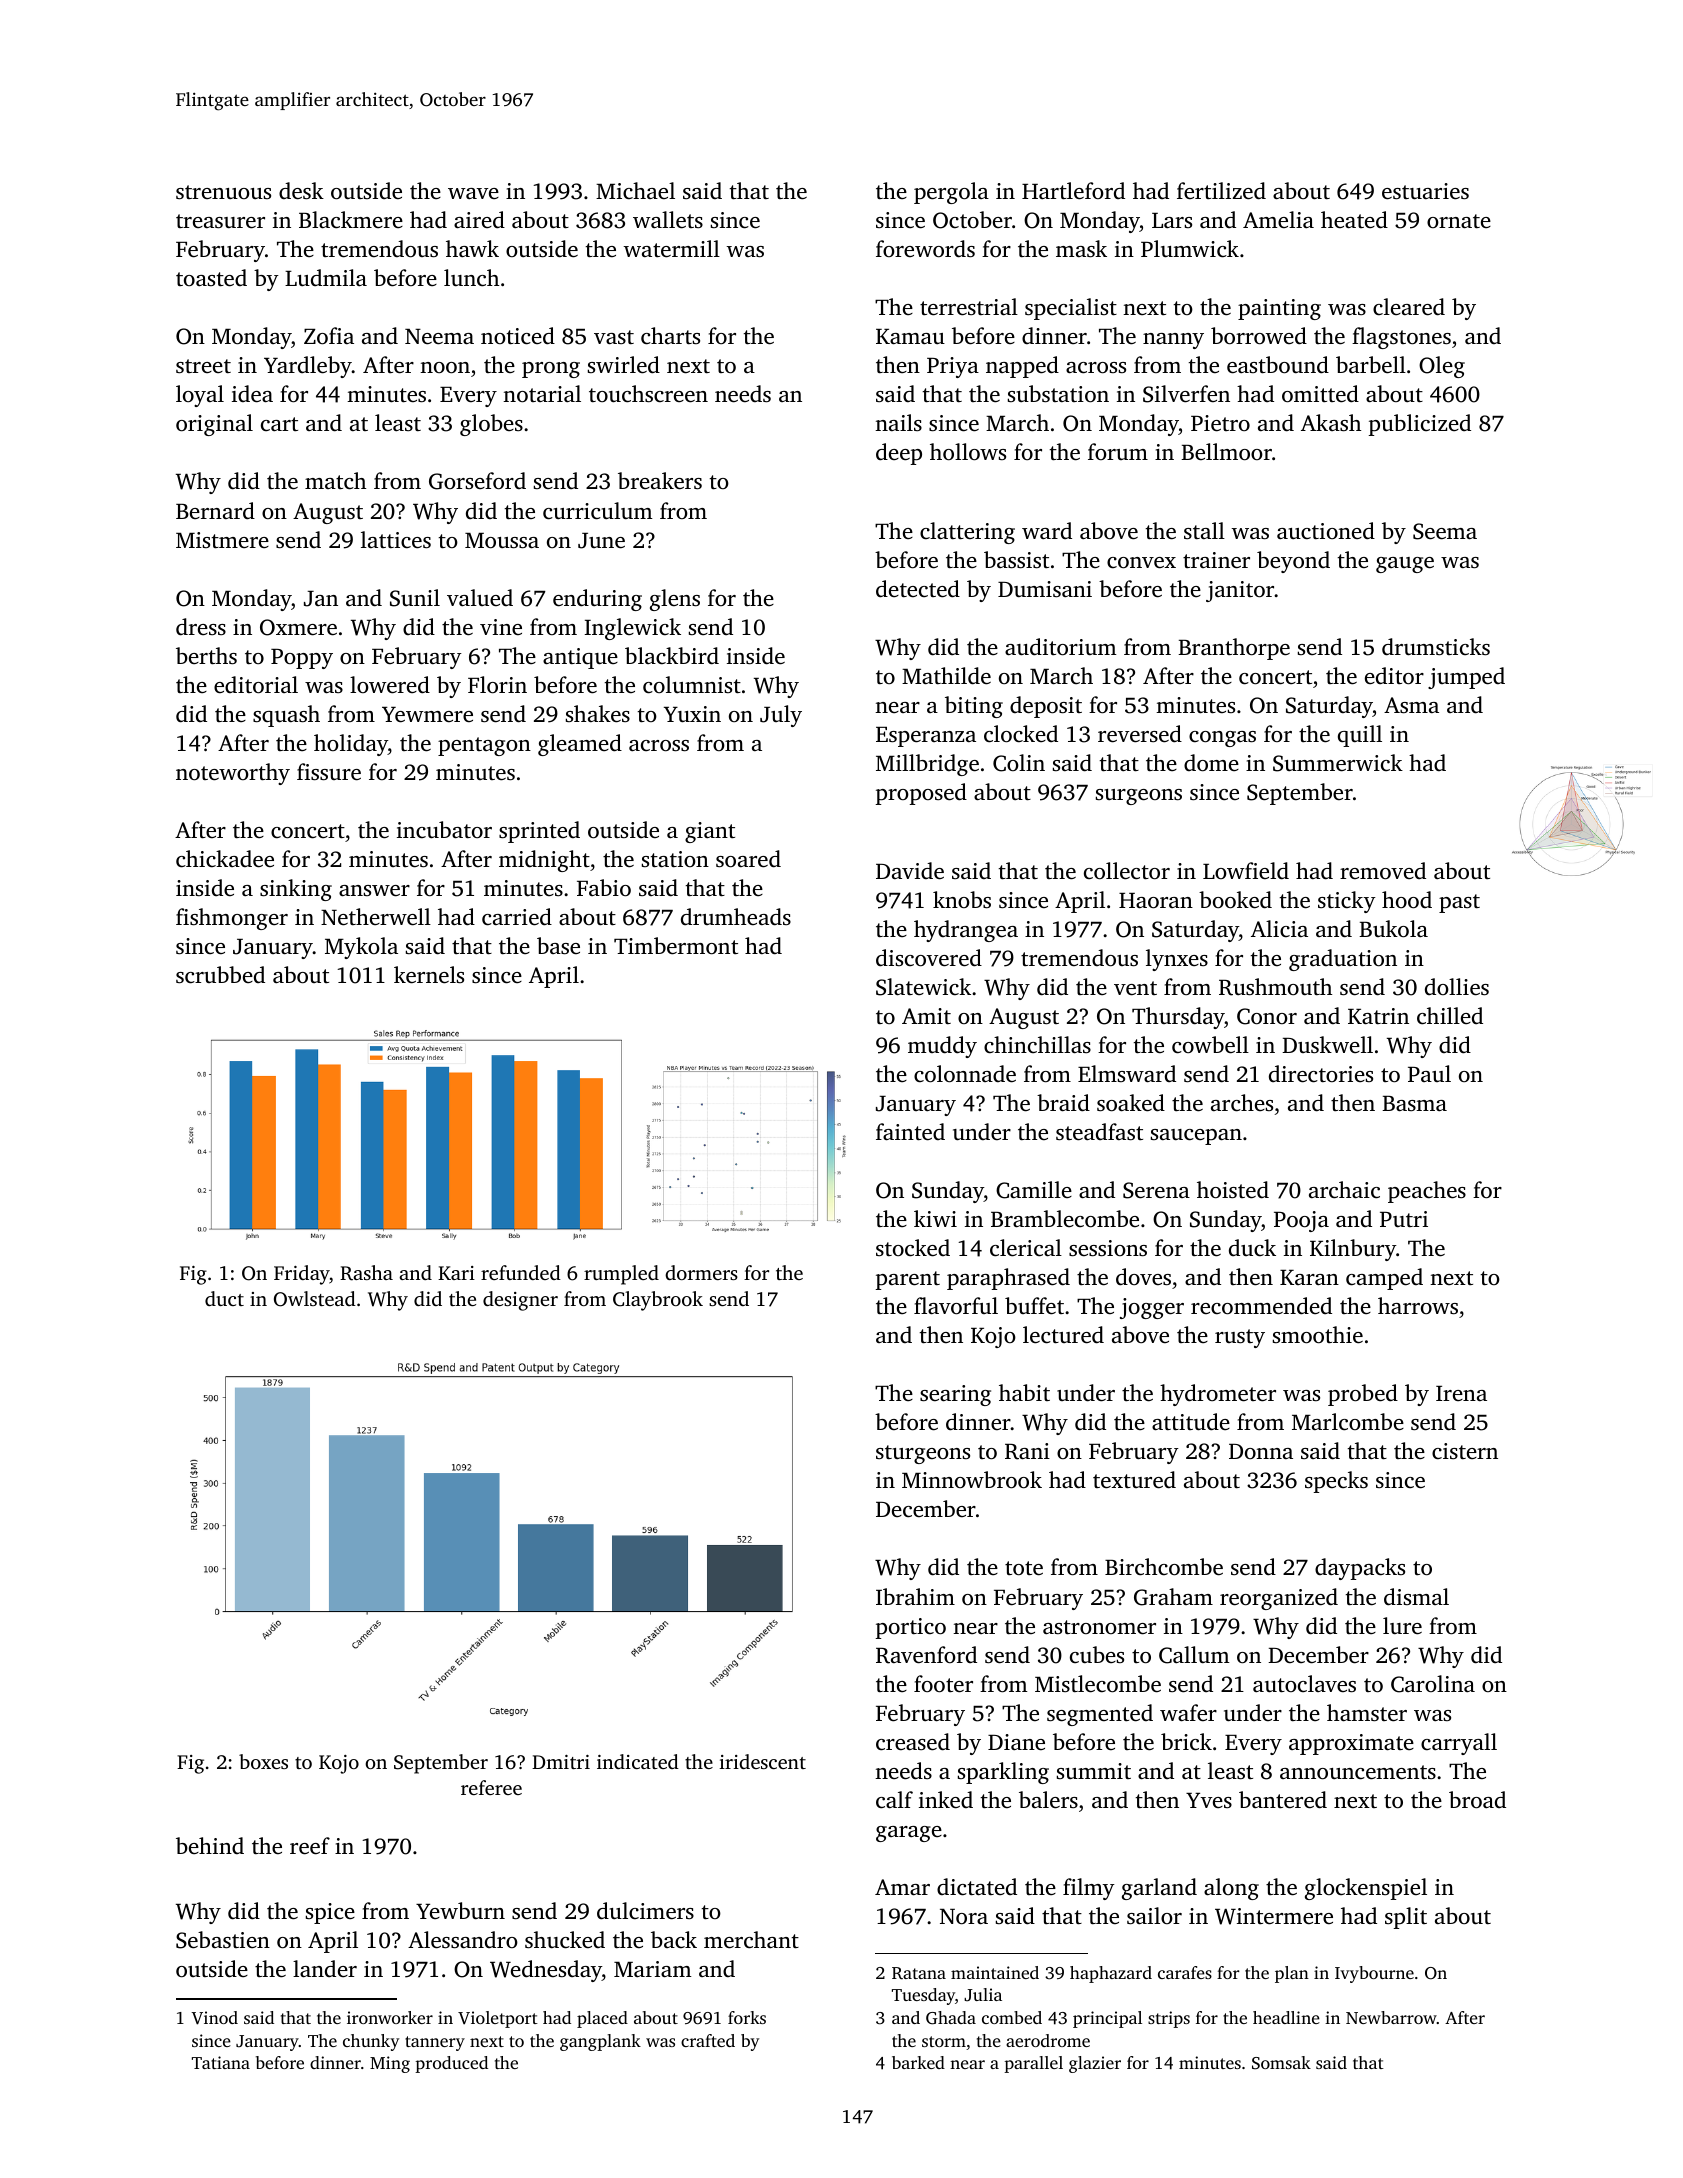 The height and width of the image is (2178, 1683). I want to click on specks, so click(1336, 1482).
